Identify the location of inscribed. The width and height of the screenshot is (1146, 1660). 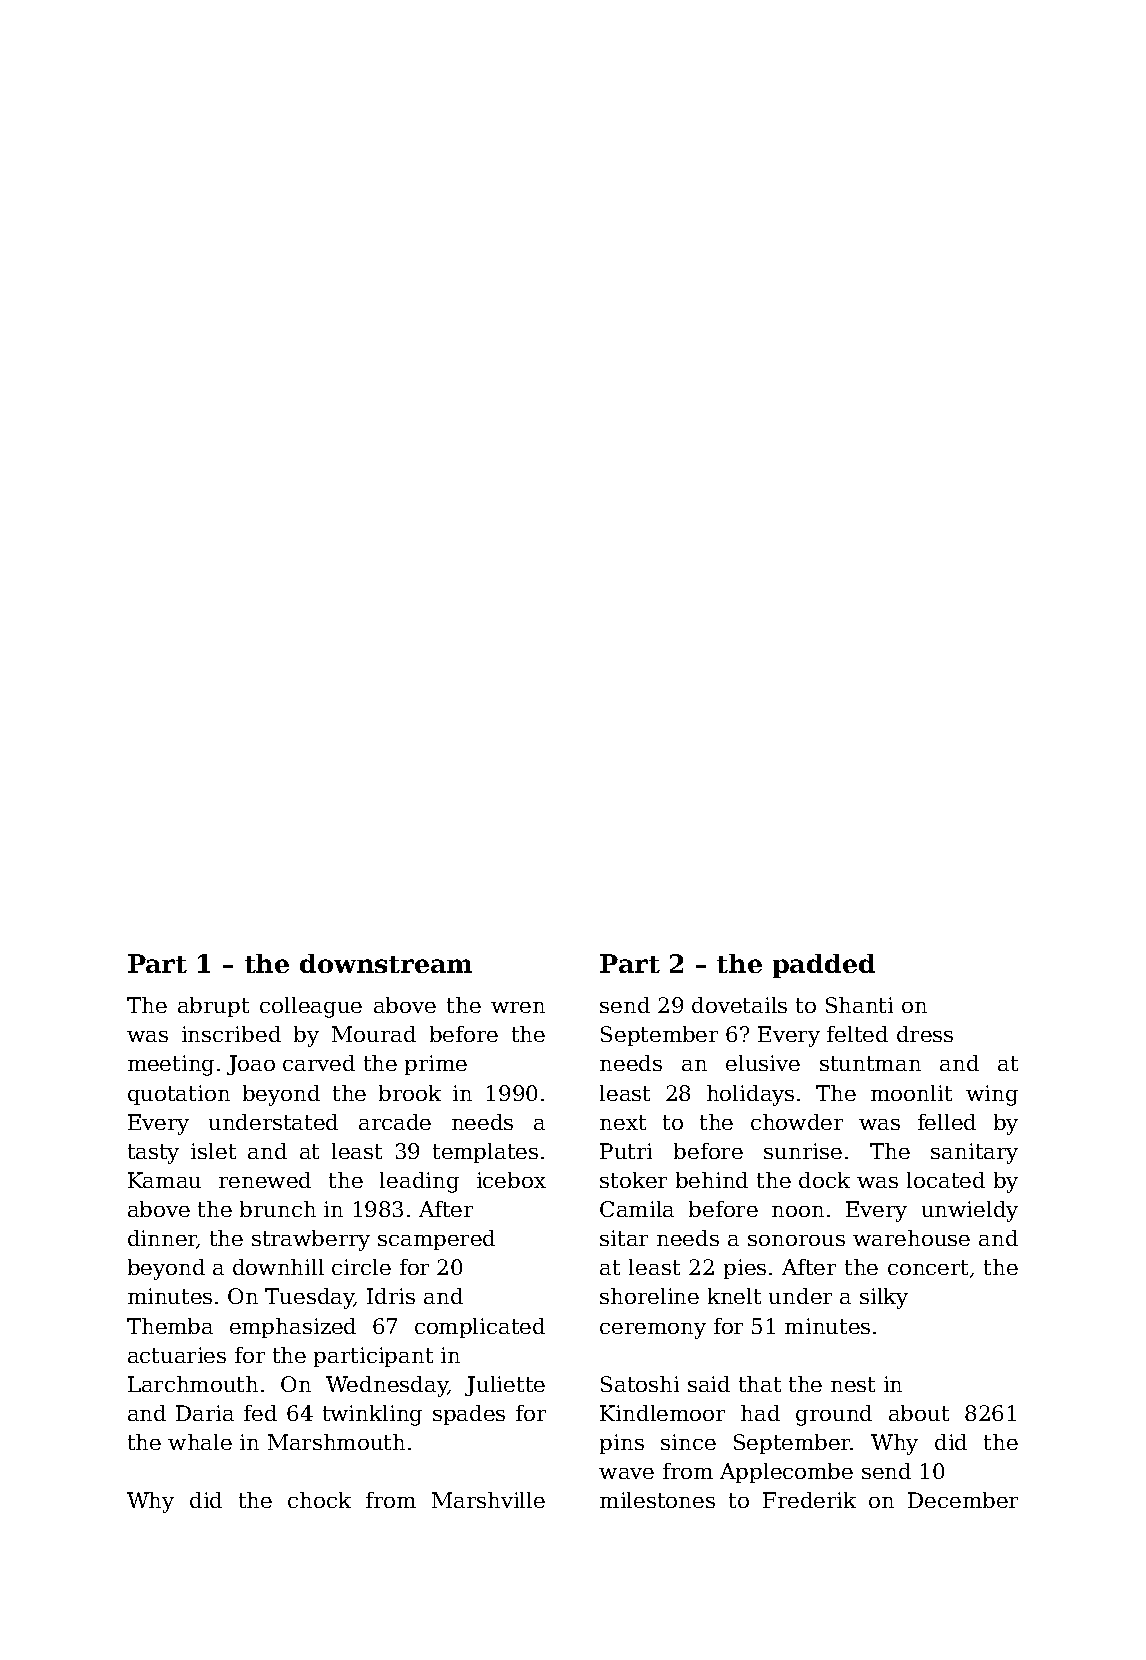
(231, 1034).
